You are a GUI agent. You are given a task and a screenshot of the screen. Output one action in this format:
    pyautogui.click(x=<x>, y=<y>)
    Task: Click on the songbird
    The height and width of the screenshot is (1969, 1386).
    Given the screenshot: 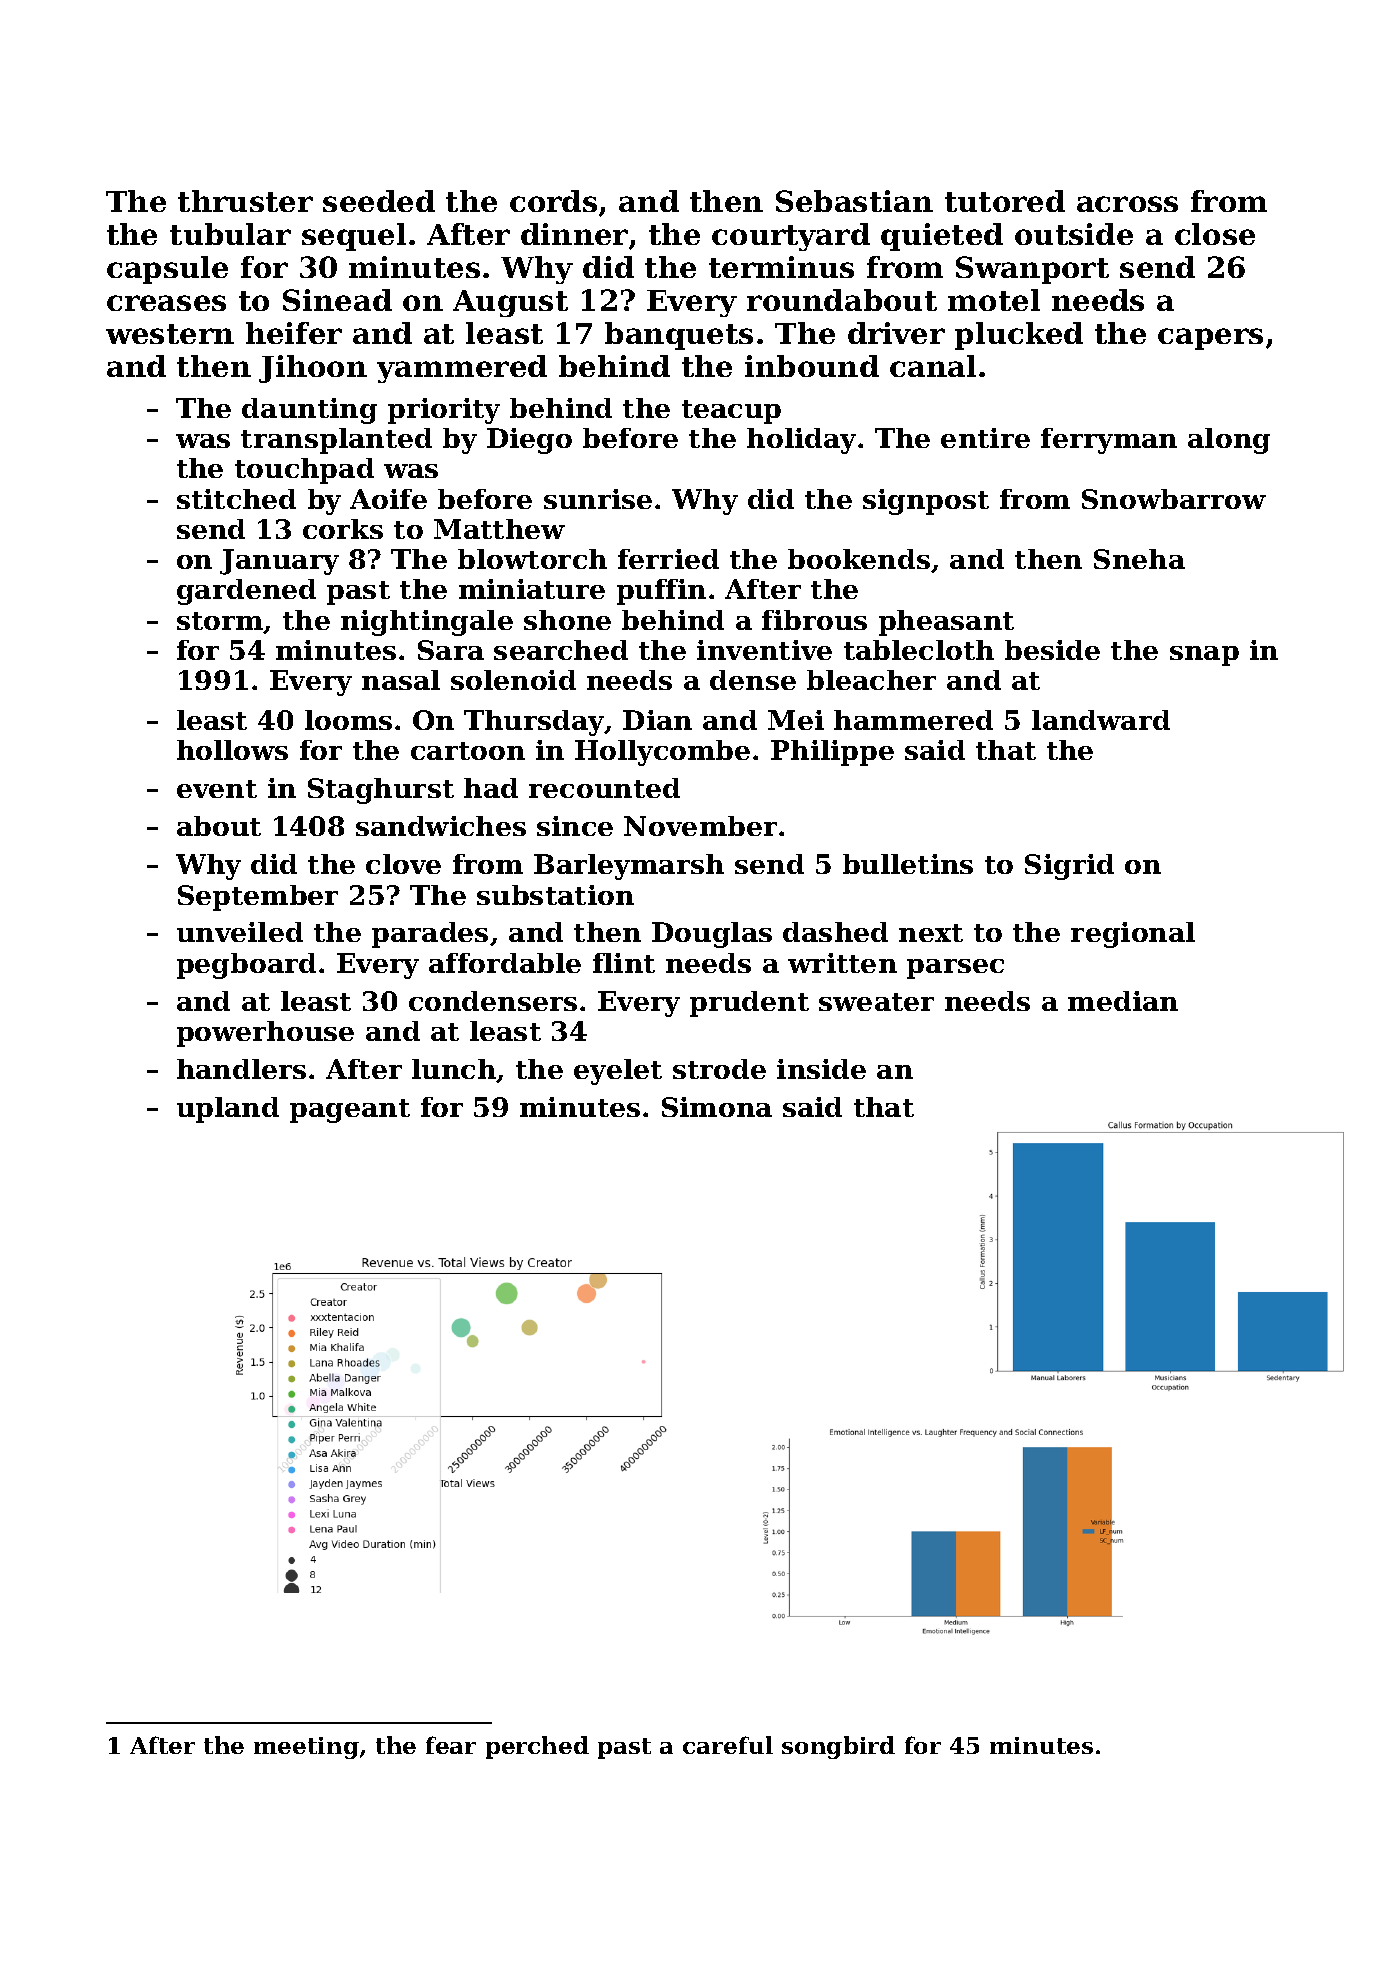 What is the action you would take?
    pyautogui.click(x=838, y=1747)
